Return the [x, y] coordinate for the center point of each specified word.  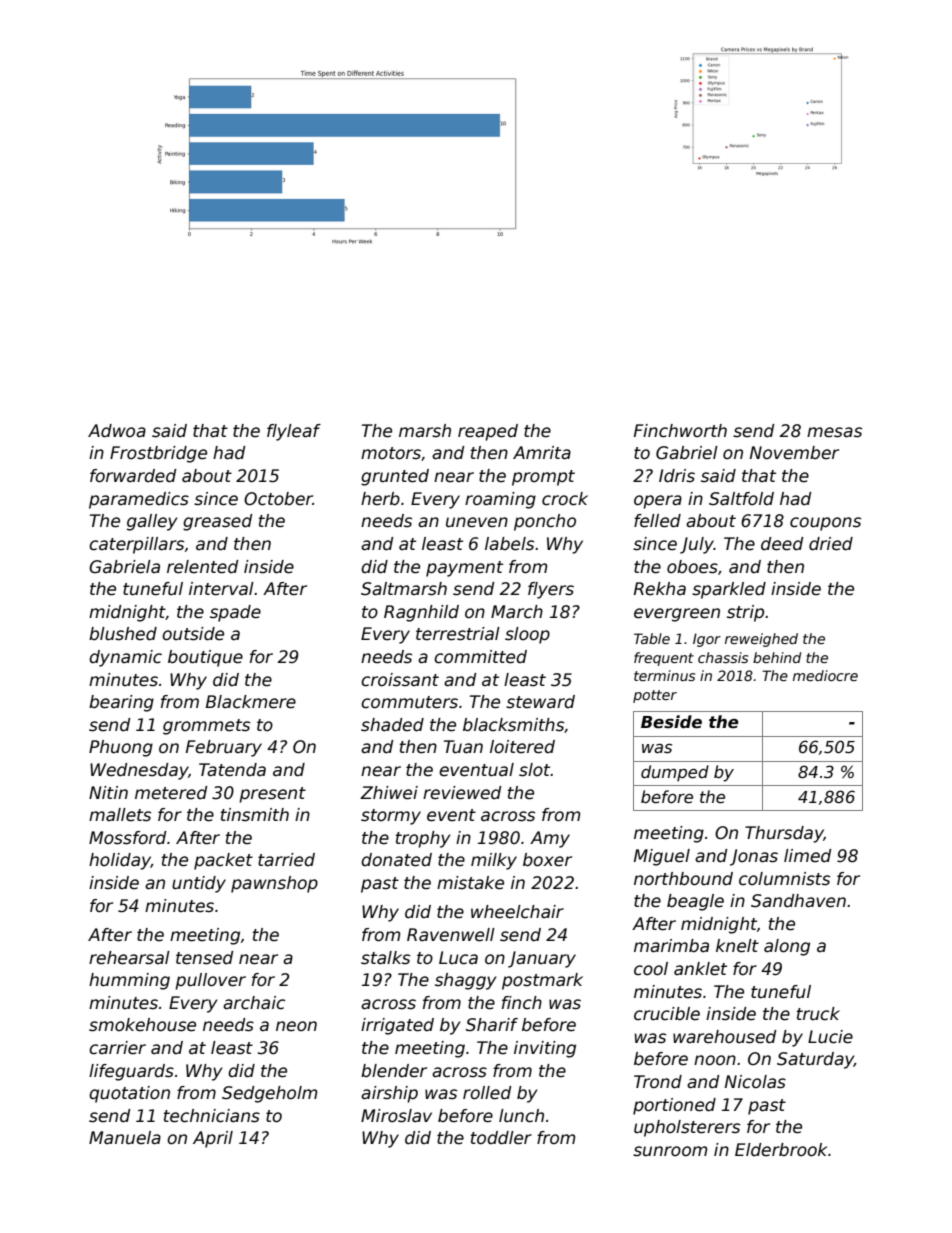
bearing [121, 703]
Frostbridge [158, 454]
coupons [825, 524]
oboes [692, 567]
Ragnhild [421, 613]
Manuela [125, 1138]
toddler [501, 1138]
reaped [488, 432]
